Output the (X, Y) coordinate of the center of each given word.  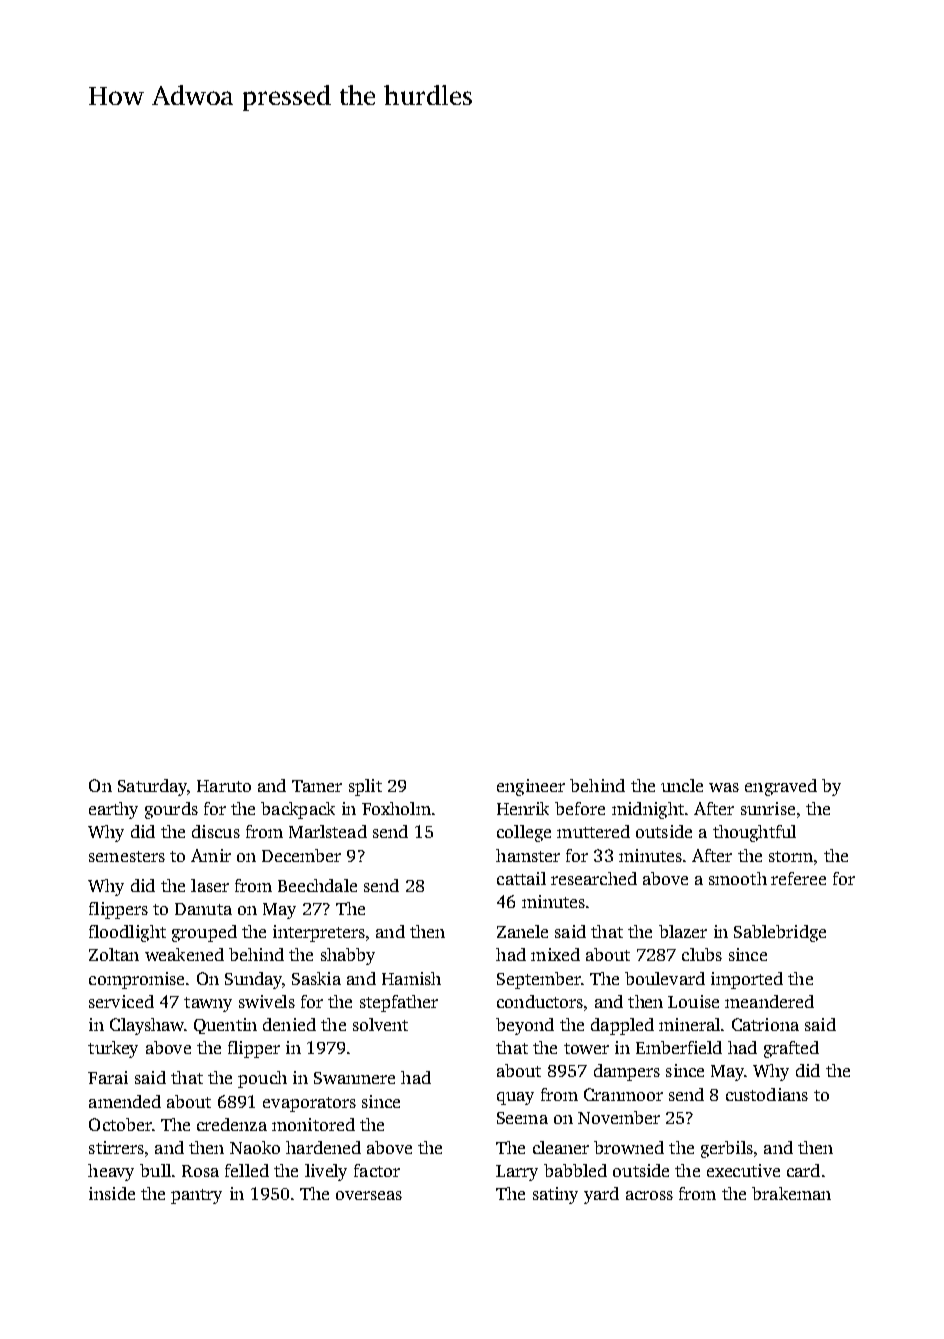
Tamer (317, 786)
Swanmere (354, 1078)
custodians (767, 1094)
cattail (521, 878)
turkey (113, 1049)
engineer (531, 787)
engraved (781, 787)
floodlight (127, 933)
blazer (683, 931)
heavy (111, 1172)
